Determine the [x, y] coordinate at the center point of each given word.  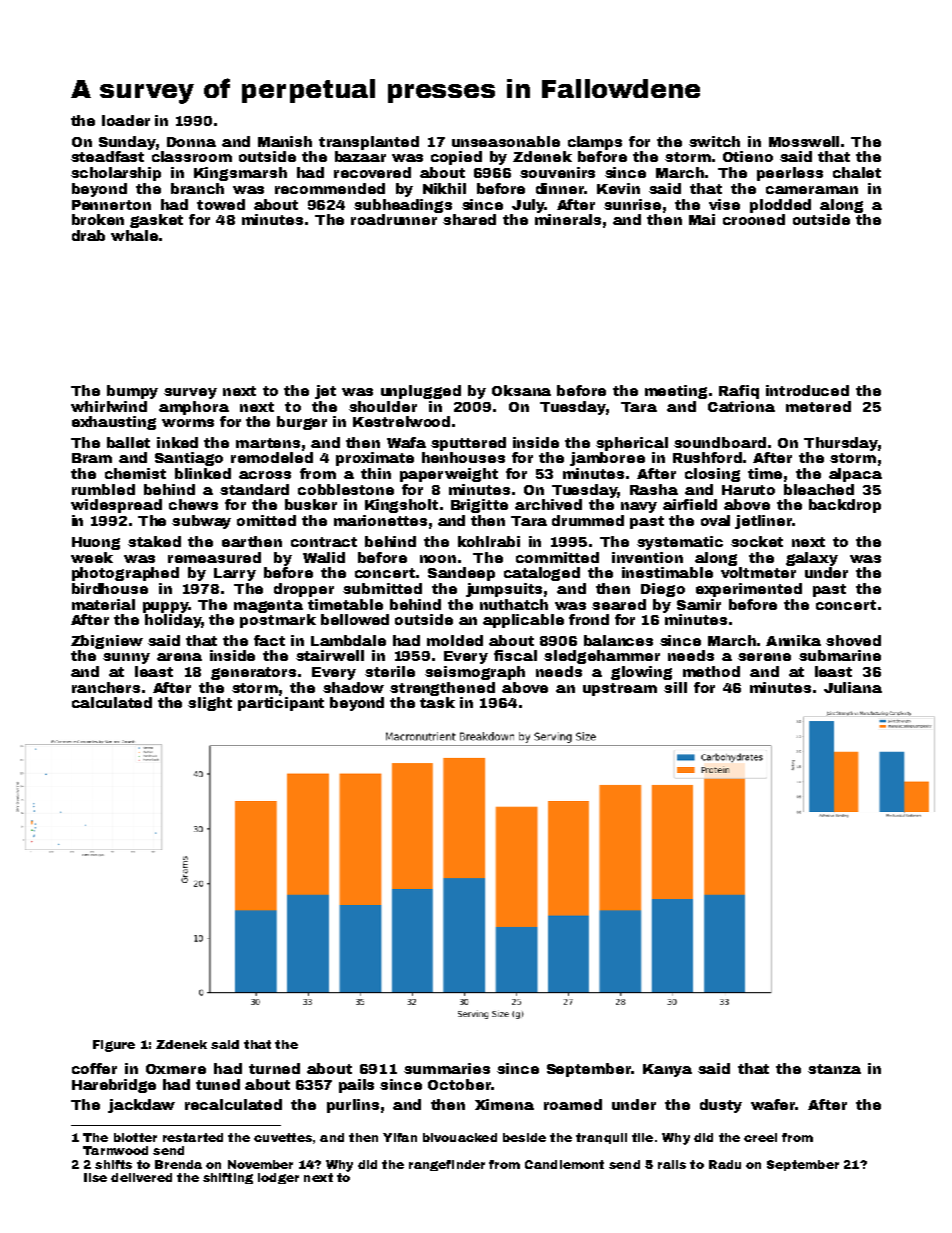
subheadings [403, 206]
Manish [285, 141]
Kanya [667, 1070]
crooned [754, 219]
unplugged [421, 392]
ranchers [106, 687]
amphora [194, 408]
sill [675, 687]
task [437, 702]
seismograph [475, 673]
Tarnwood [115, 1150]
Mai [702, 219]
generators [253, 673]
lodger [278, 1178]
